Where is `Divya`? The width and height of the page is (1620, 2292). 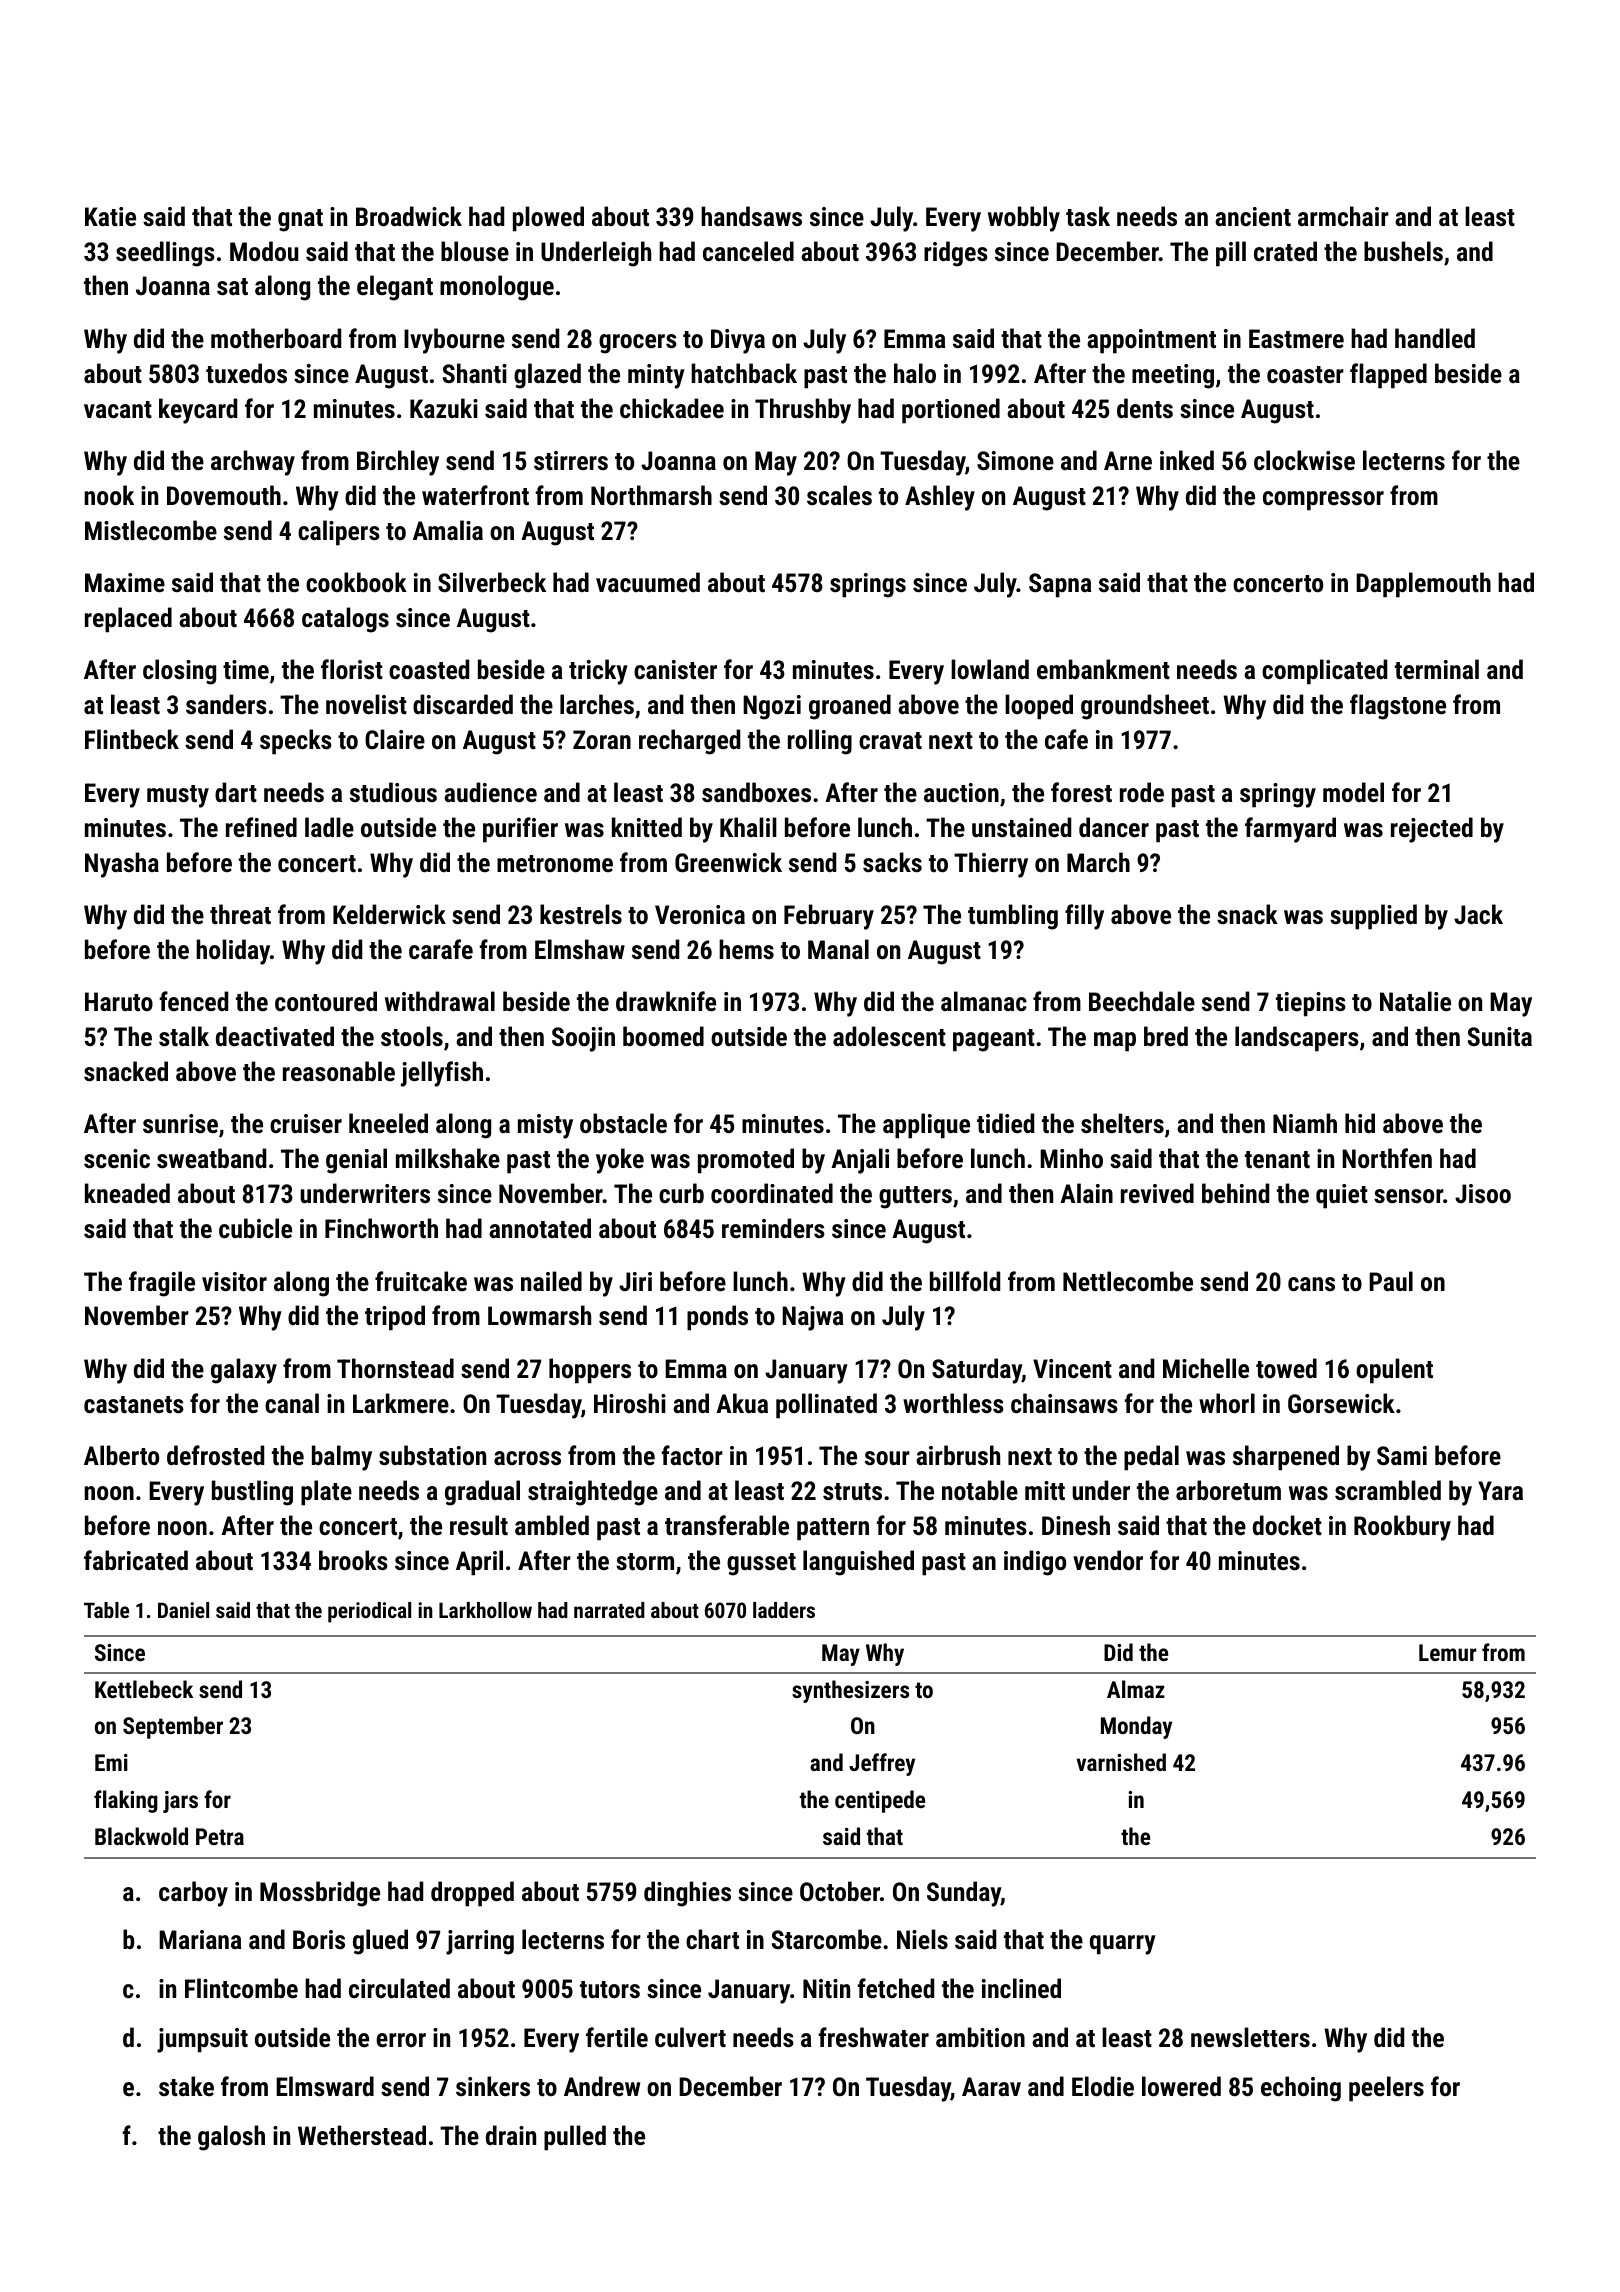
Divya is located at coordinates (738, 341).
